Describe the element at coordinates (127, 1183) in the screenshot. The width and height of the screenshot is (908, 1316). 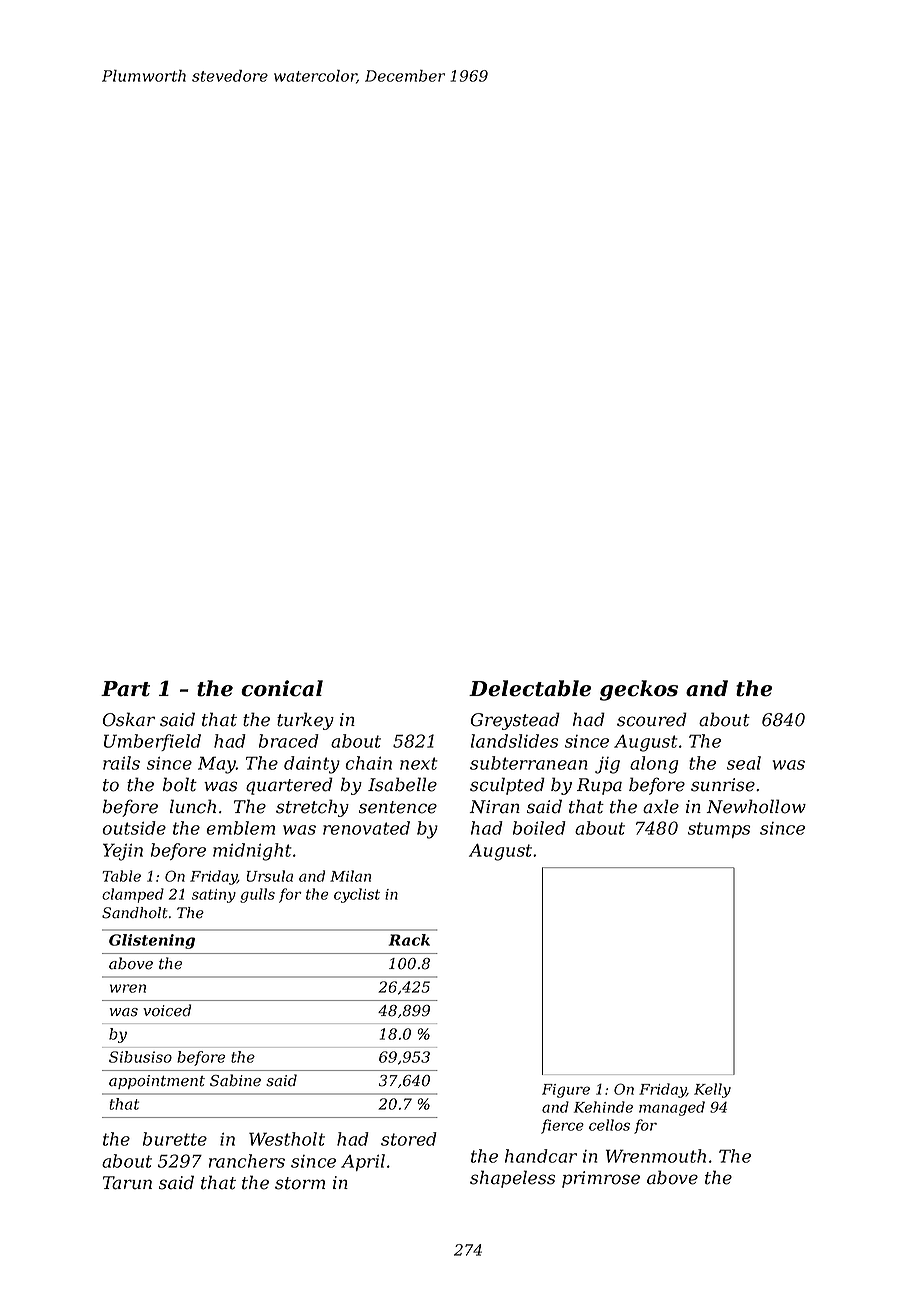
I see `Tarun` at that location.
